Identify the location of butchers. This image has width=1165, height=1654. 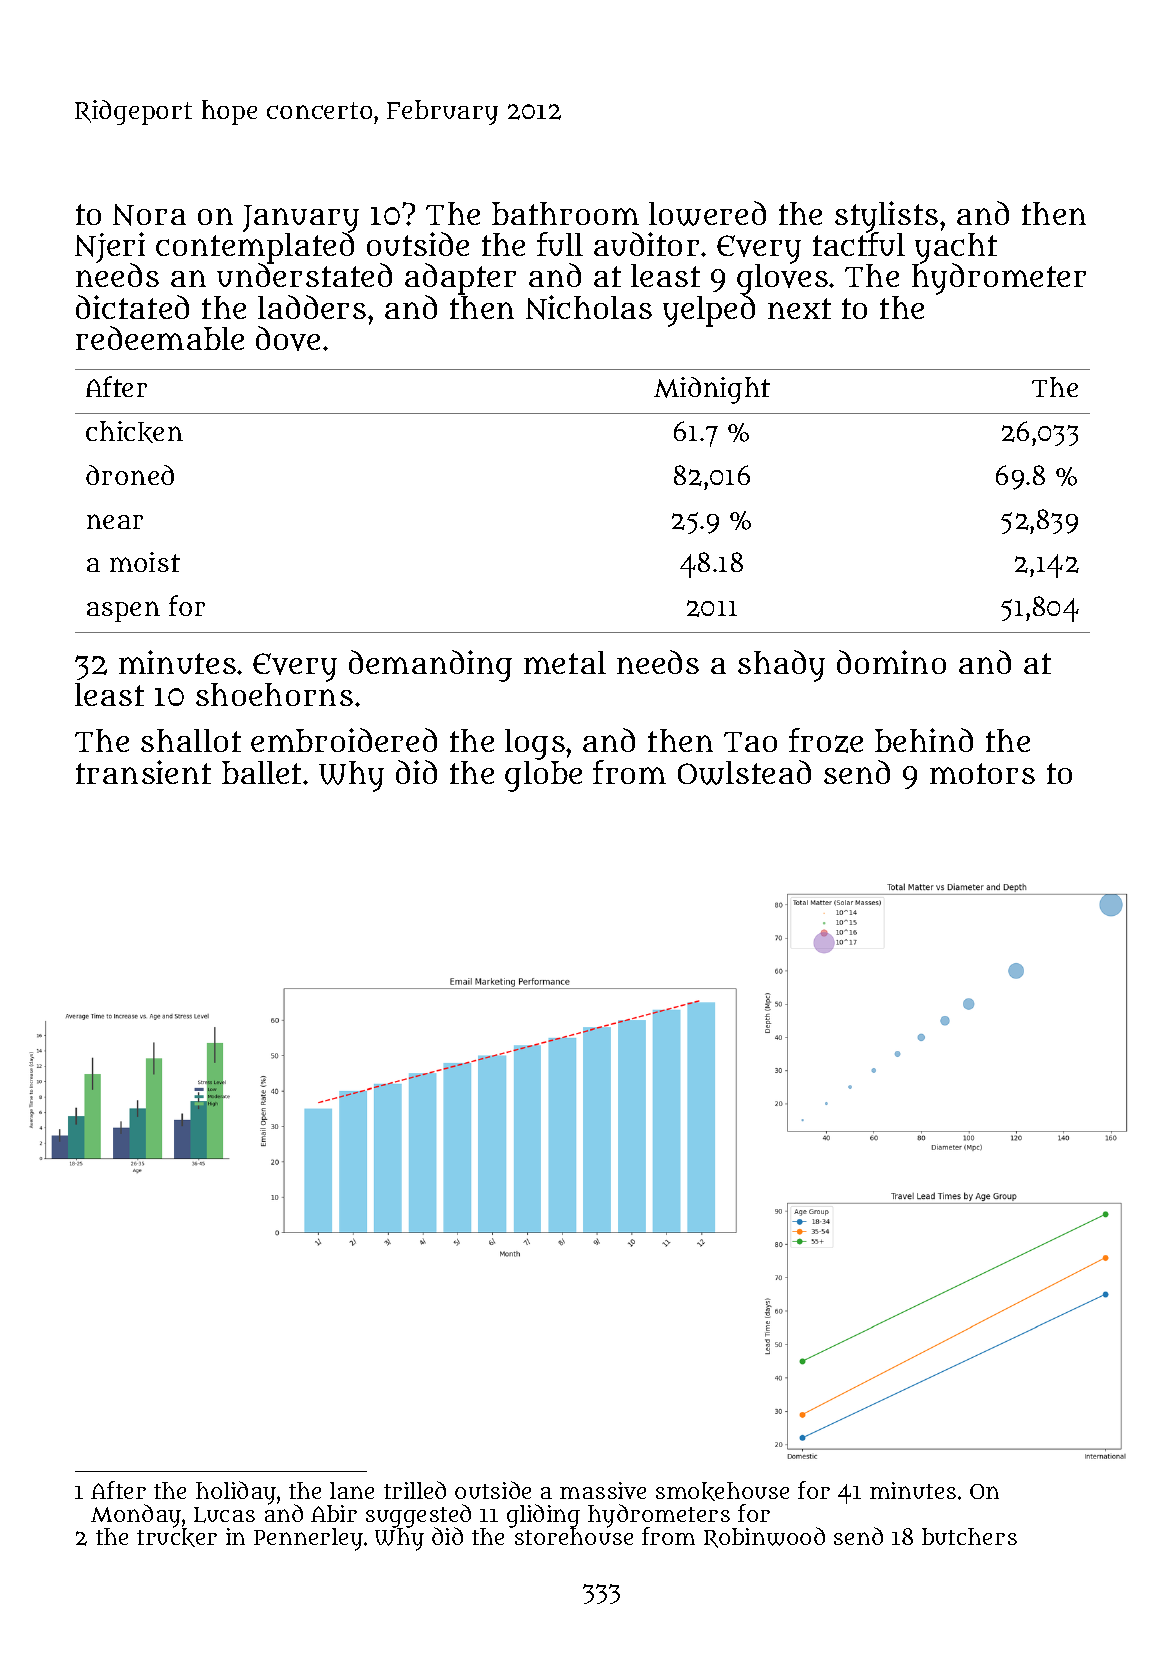
(969, 1536).
